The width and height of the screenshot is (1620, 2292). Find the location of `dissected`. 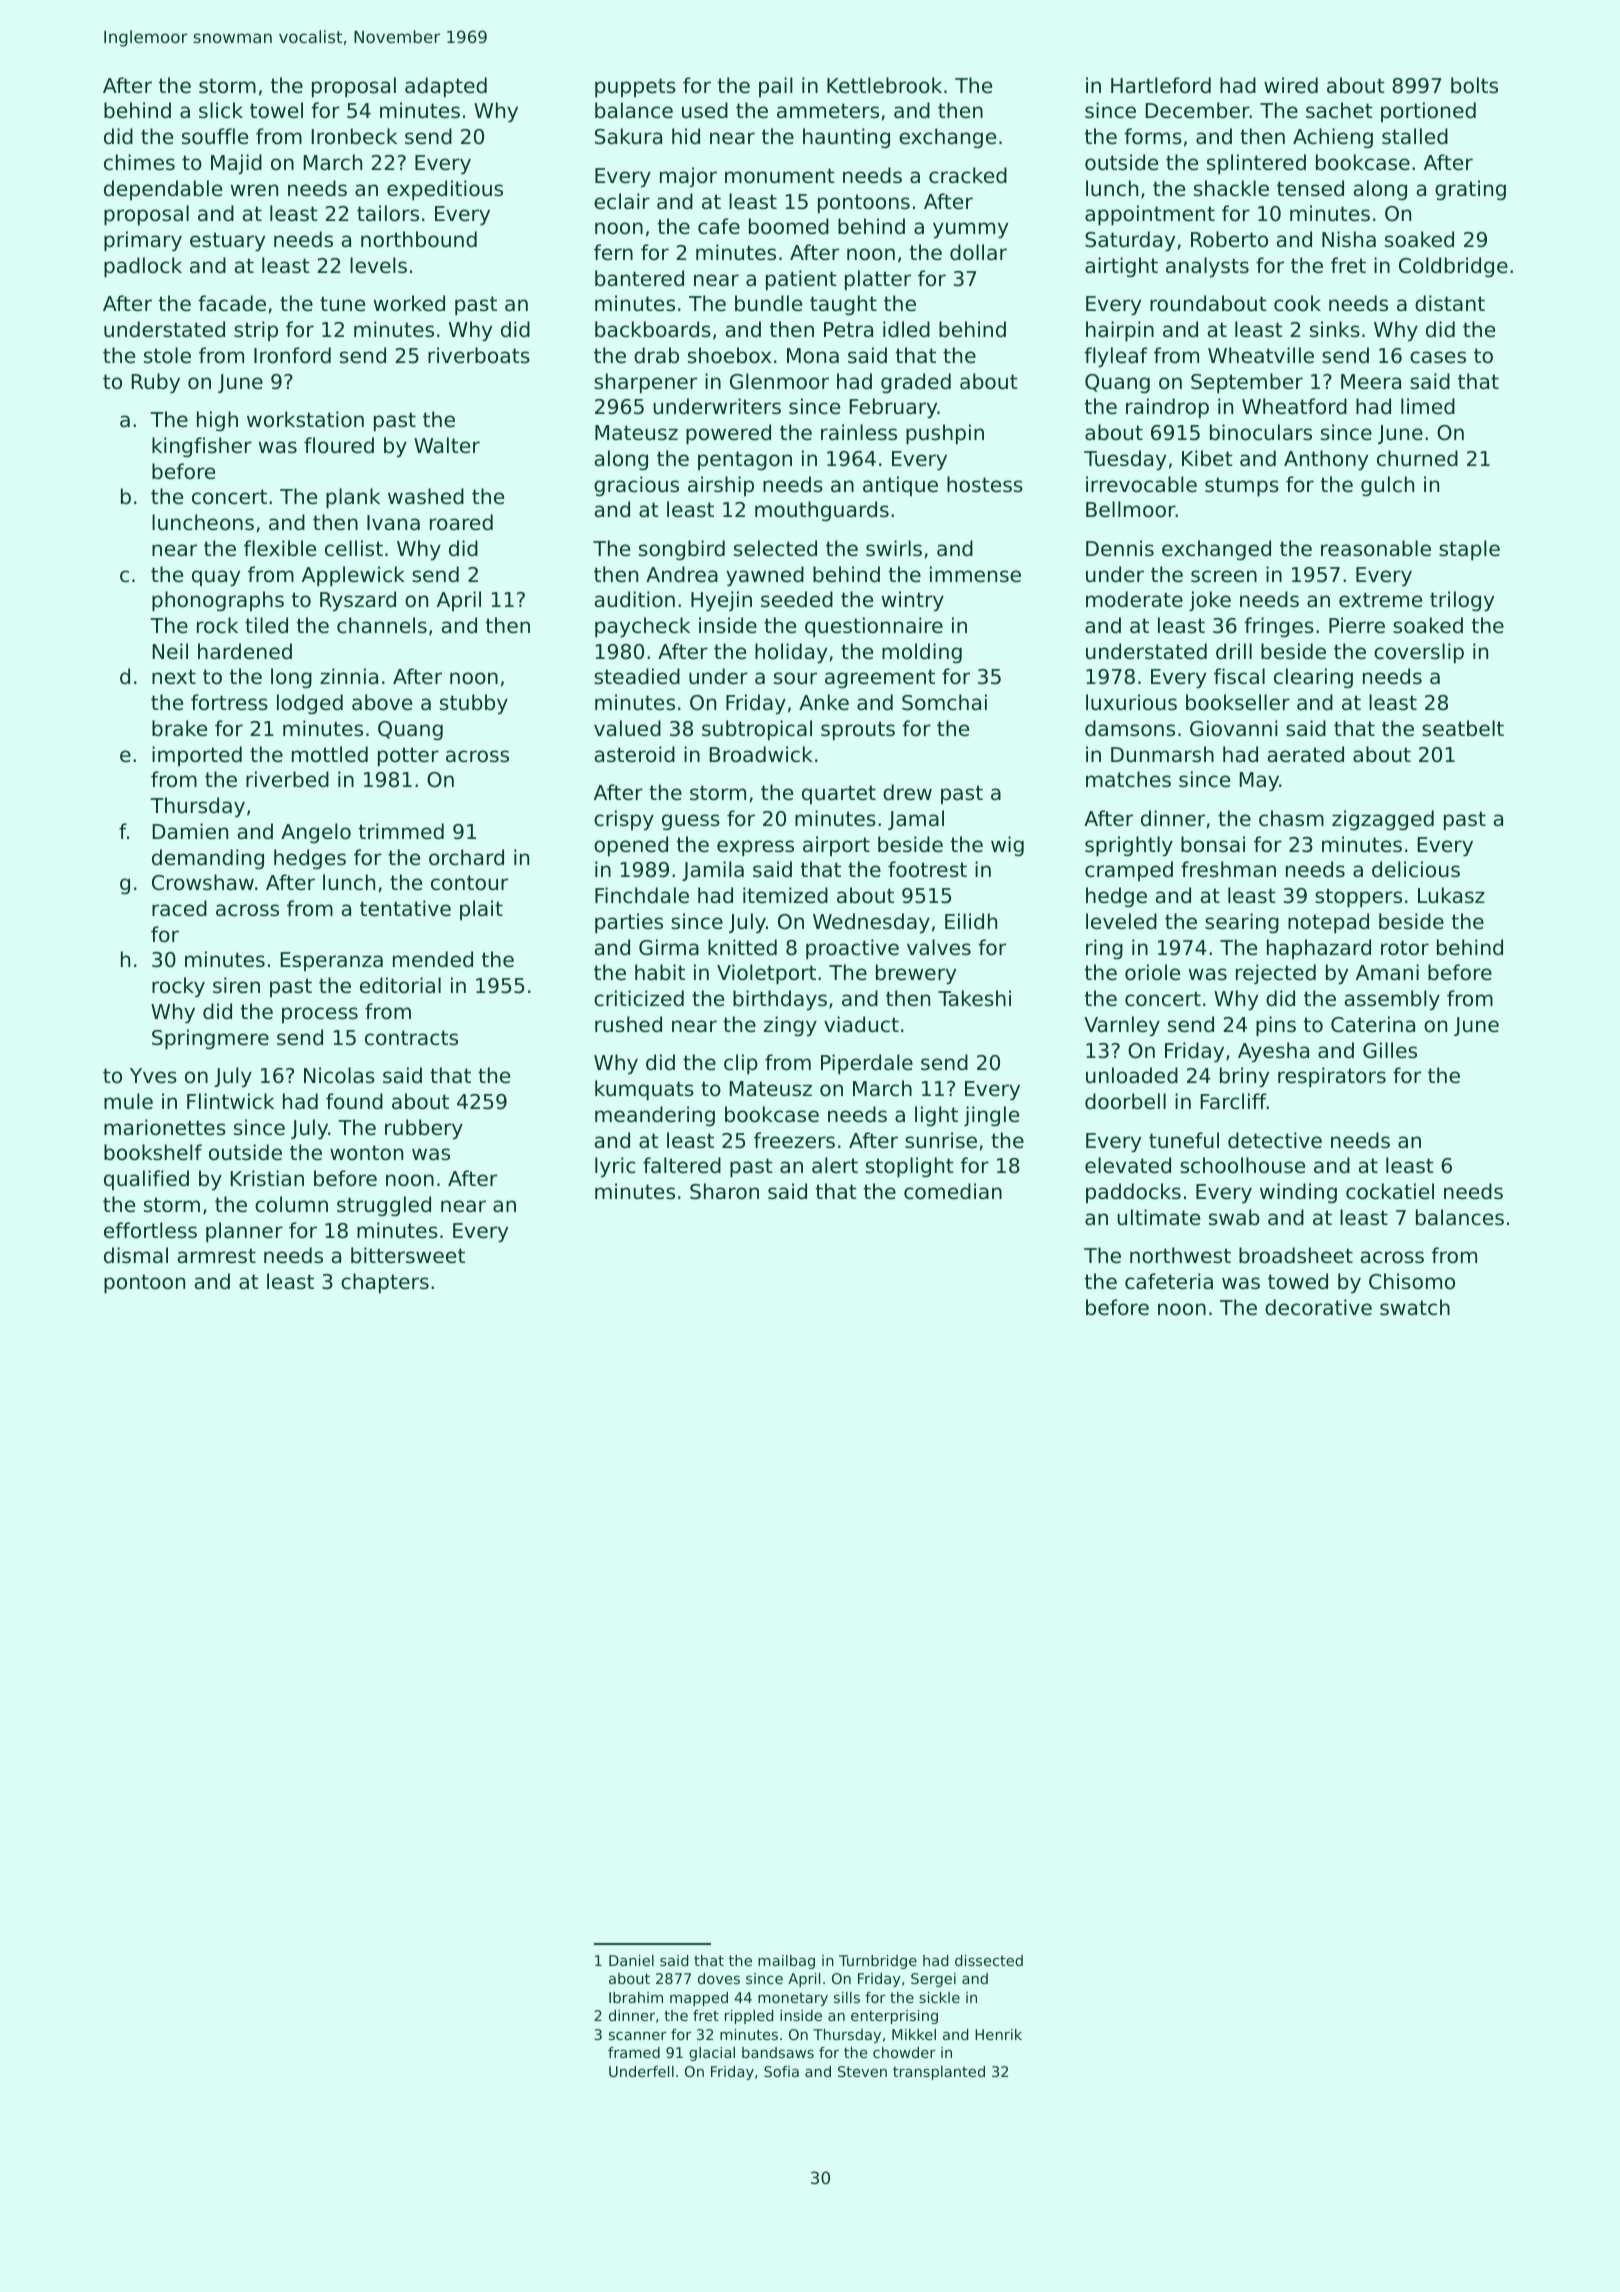

dissected is located at coordinates (989, 1960).
